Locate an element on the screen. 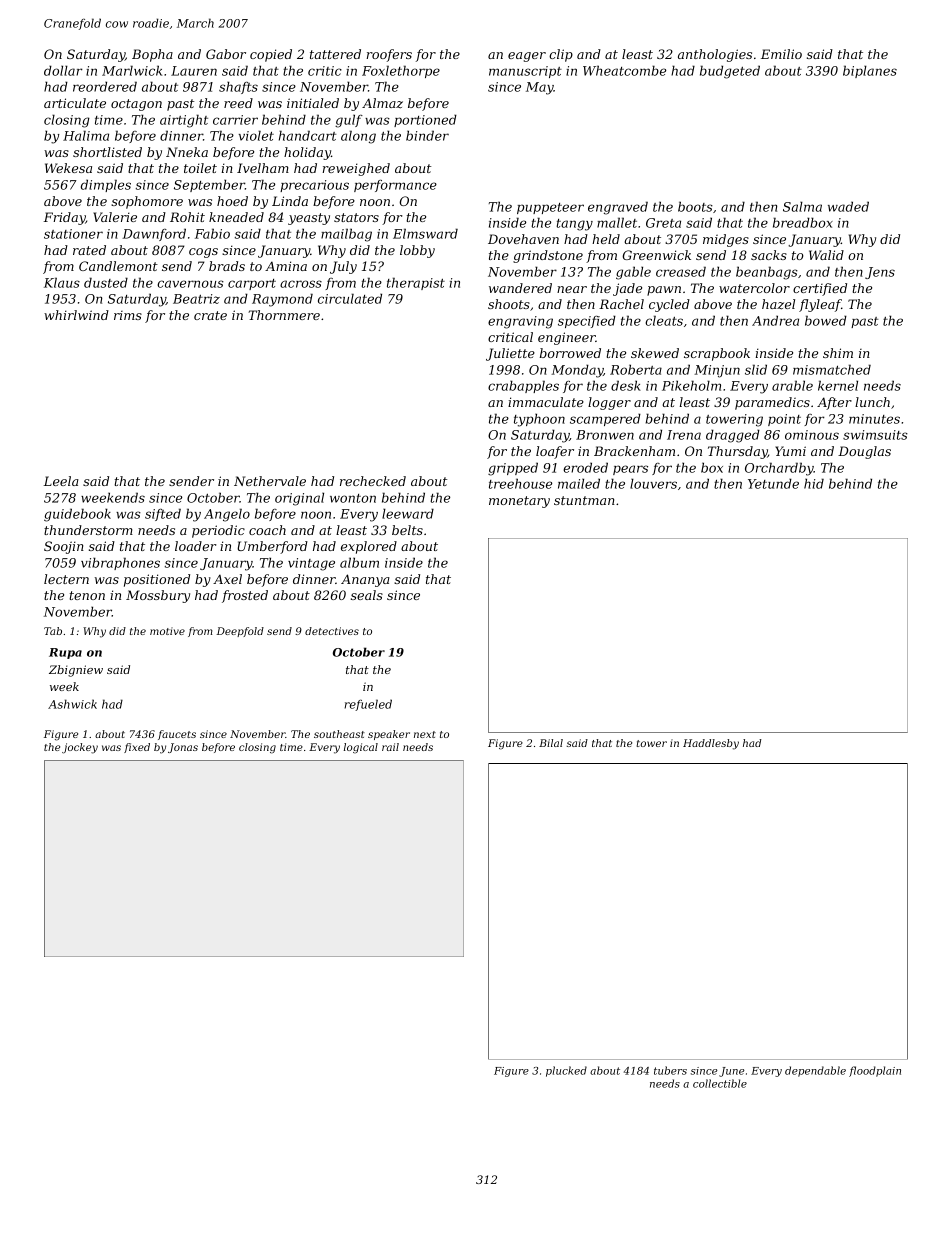 The image size is (952, 1233). rated is located at coordinates (89, 250).
